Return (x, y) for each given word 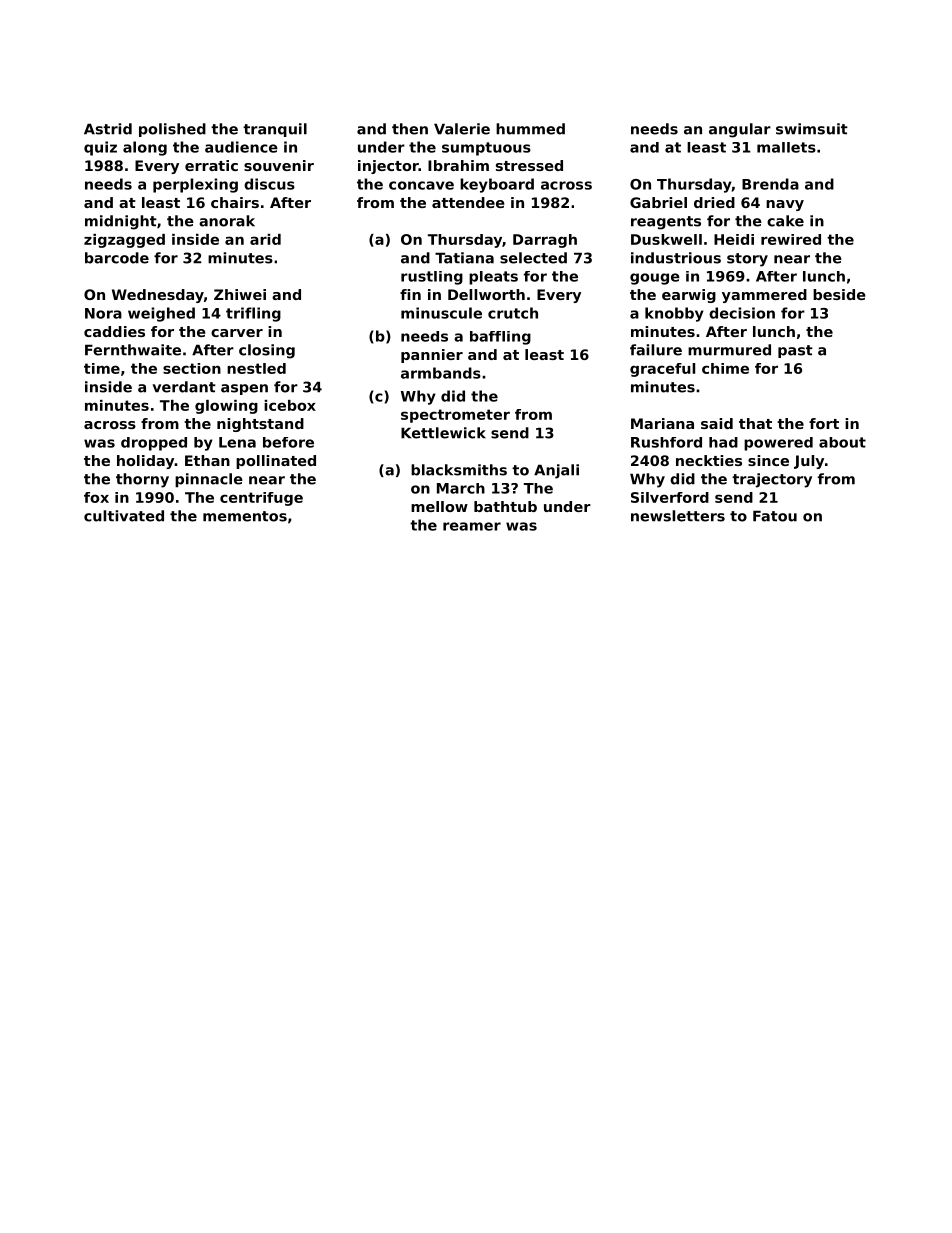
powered (778, 444)
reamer (472, 526)
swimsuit (812, 129)
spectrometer (455, 416)
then (410, 129)
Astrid (108, 129)
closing (267, 351)
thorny (142, 480)
